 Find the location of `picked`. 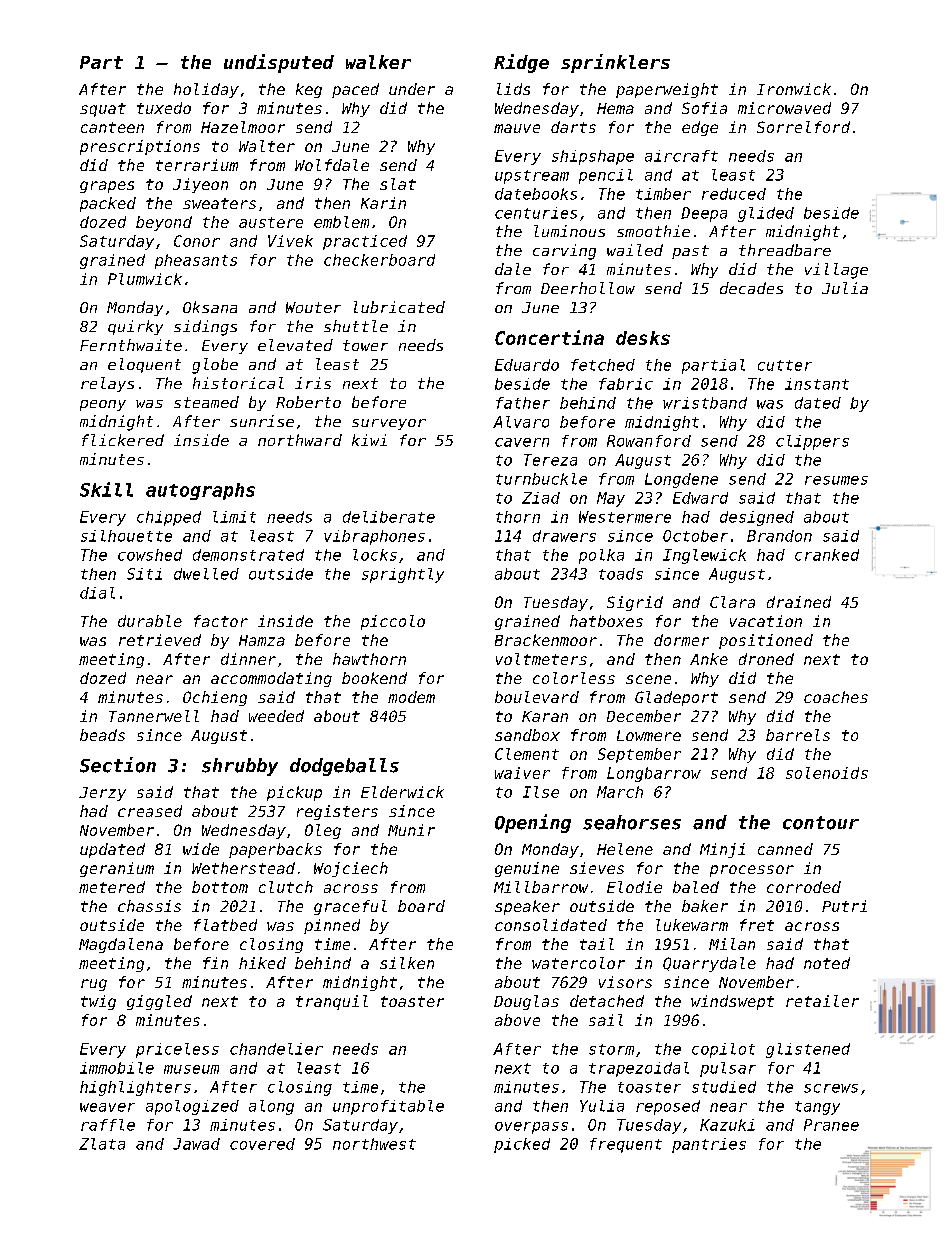

picked is located at coordinates (522, 1145).
